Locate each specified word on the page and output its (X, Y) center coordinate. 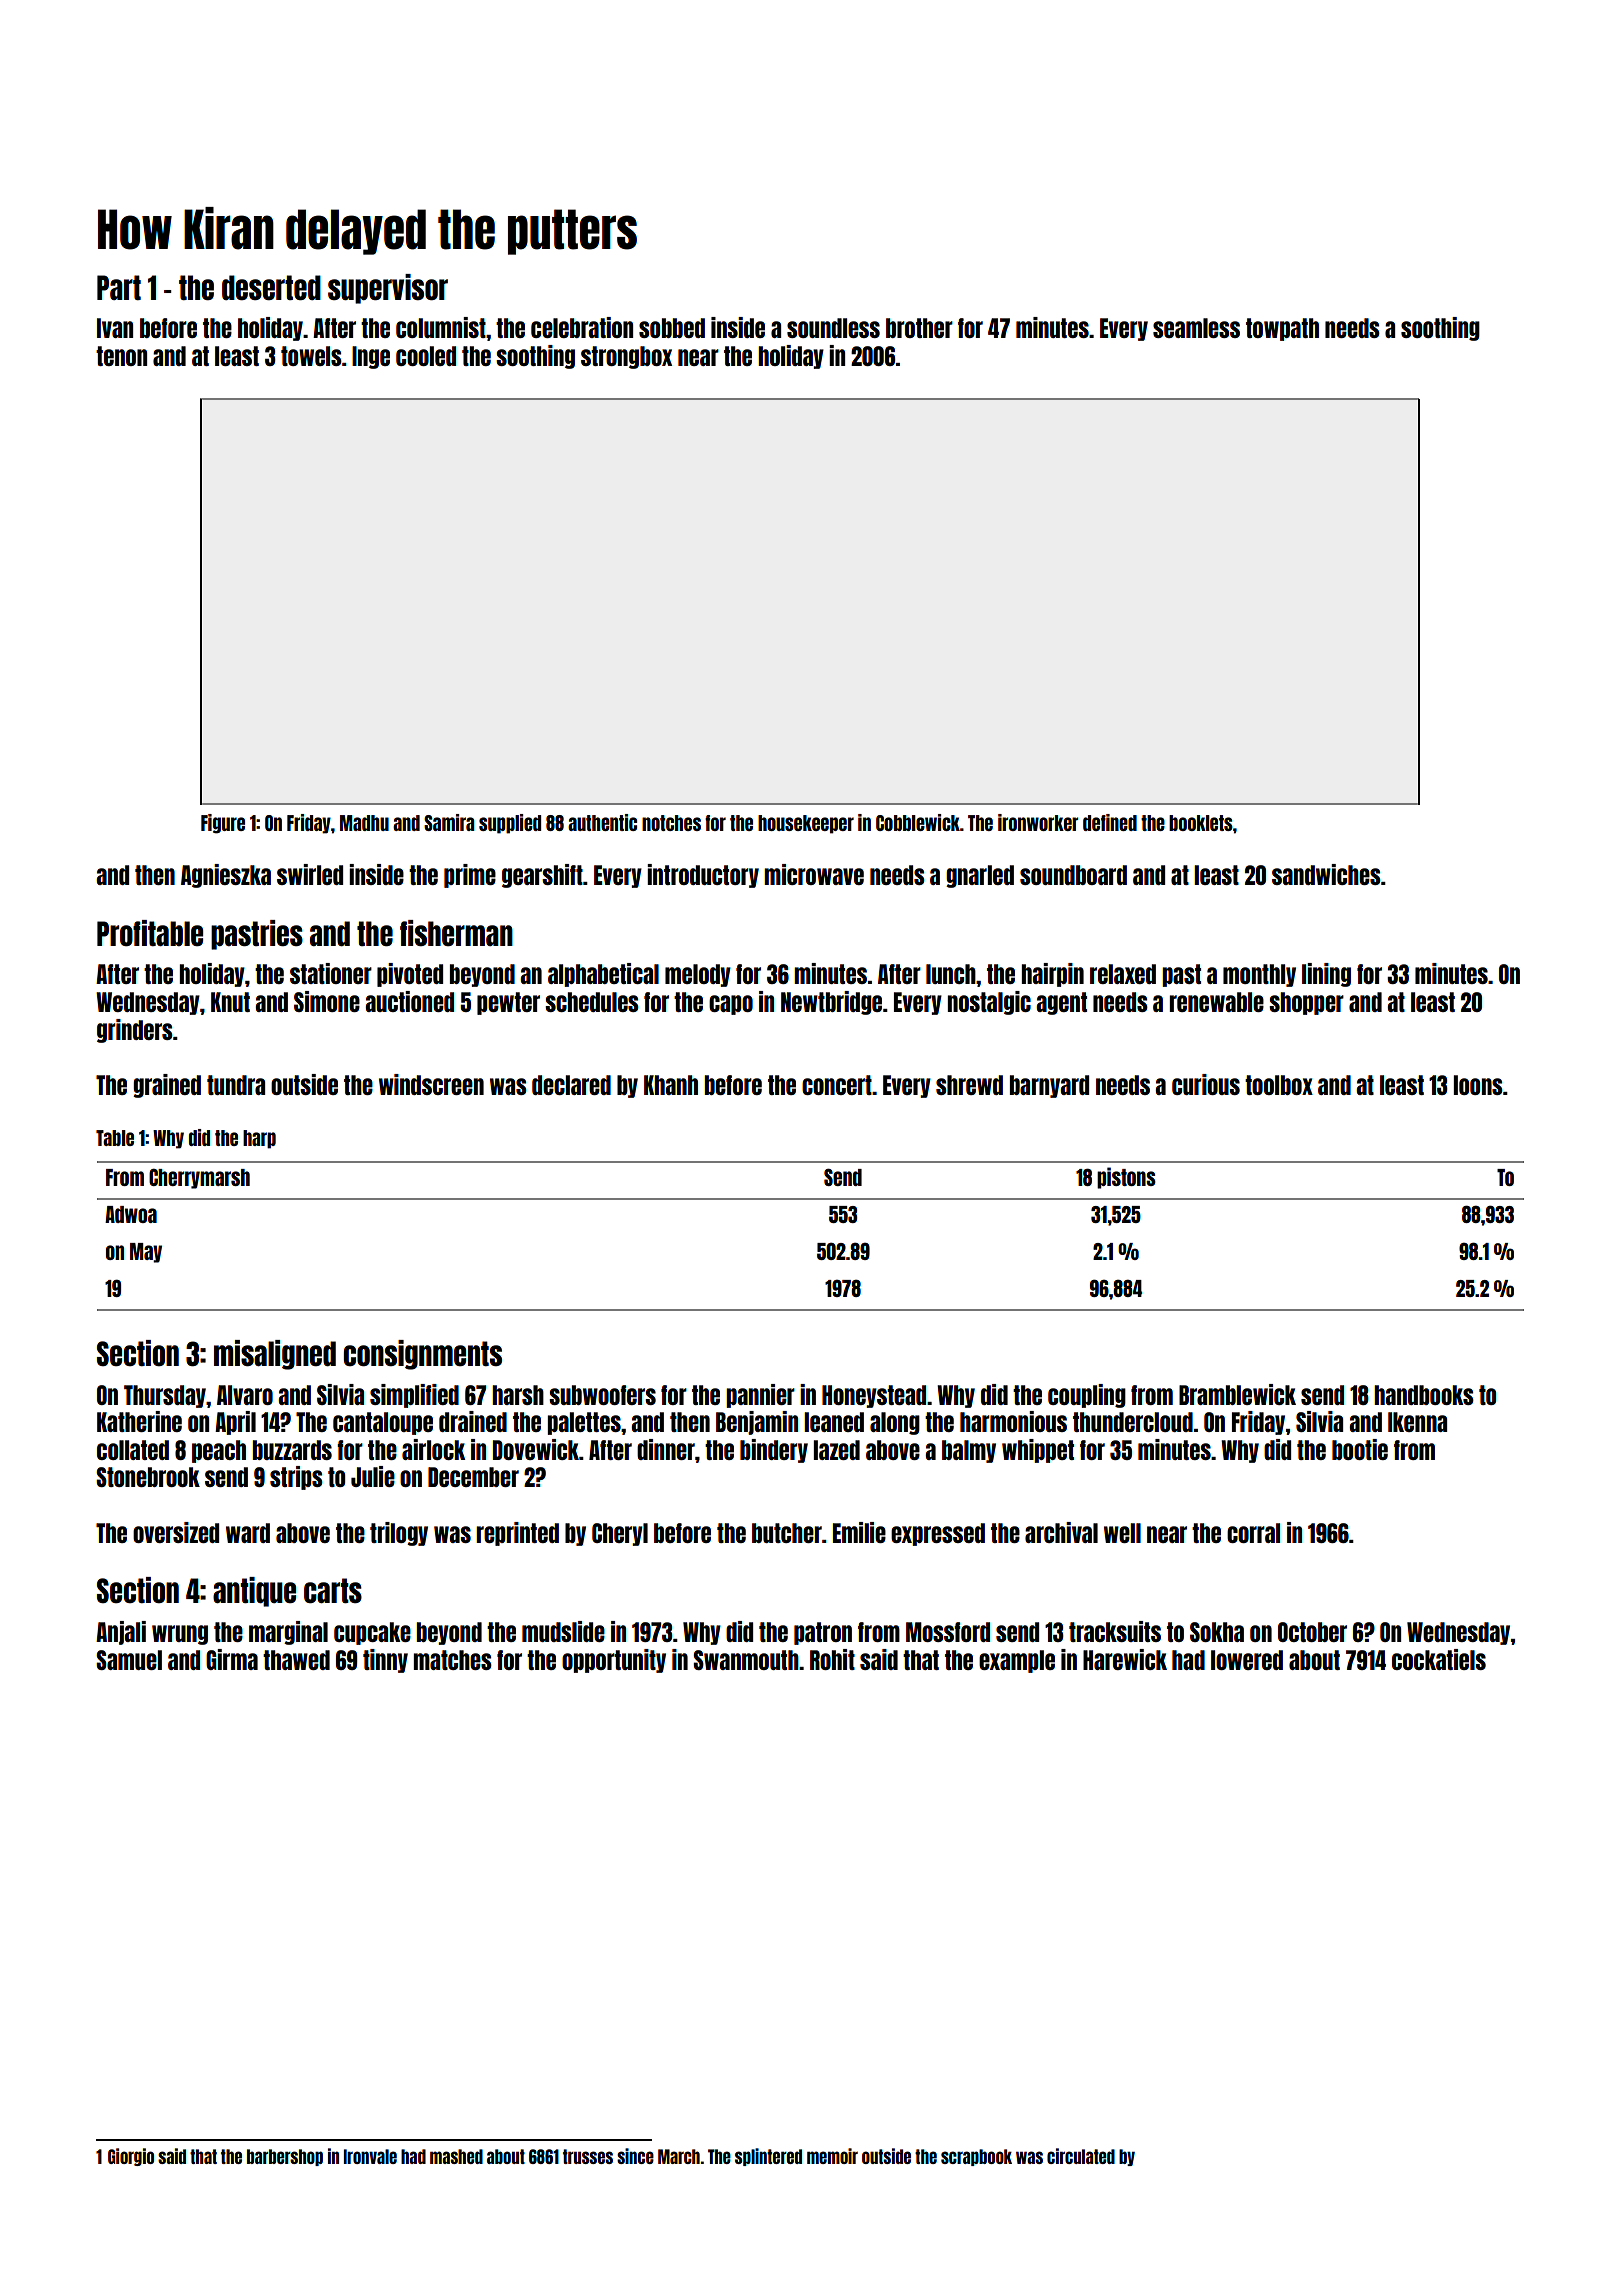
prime (470, 876)
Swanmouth (746, 1660)
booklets (1201, 823)
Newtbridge (831, 1003)
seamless (1196, 328)
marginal (288, 1633)
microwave (814, 874)
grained (167, 1086)
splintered (768, 2157)
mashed (456, 2156)
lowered (1247, 1660)
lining (1326, 975)
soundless (833, 328)
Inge (371, 357)
